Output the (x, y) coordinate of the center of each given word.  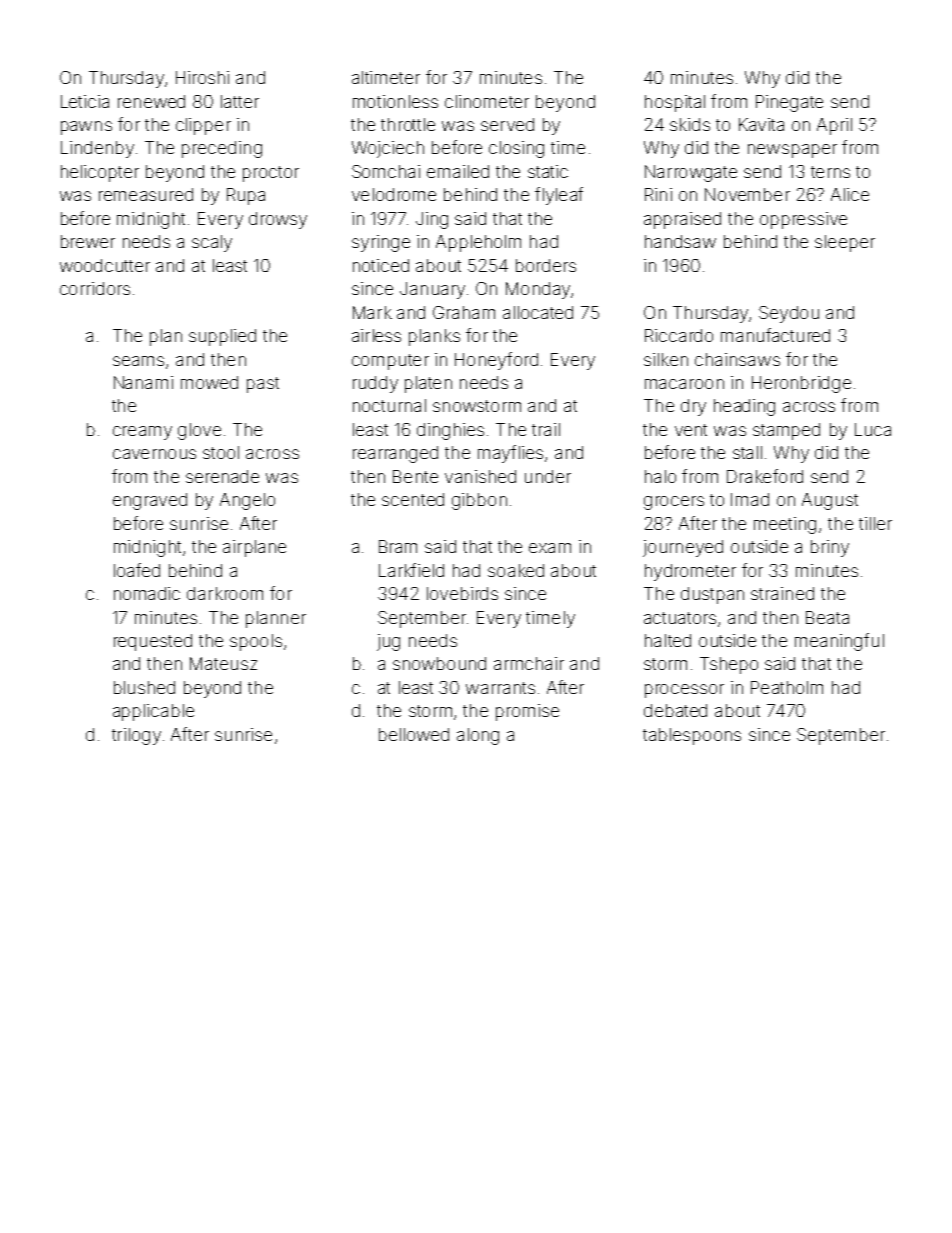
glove (199, 431)
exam (550, 548)
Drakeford (765, 476)
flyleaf (559, 196)
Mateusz (223, 663)
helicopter (100, 173)
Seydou (789, 314)
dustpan (712, 595)
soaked (516, 570)
